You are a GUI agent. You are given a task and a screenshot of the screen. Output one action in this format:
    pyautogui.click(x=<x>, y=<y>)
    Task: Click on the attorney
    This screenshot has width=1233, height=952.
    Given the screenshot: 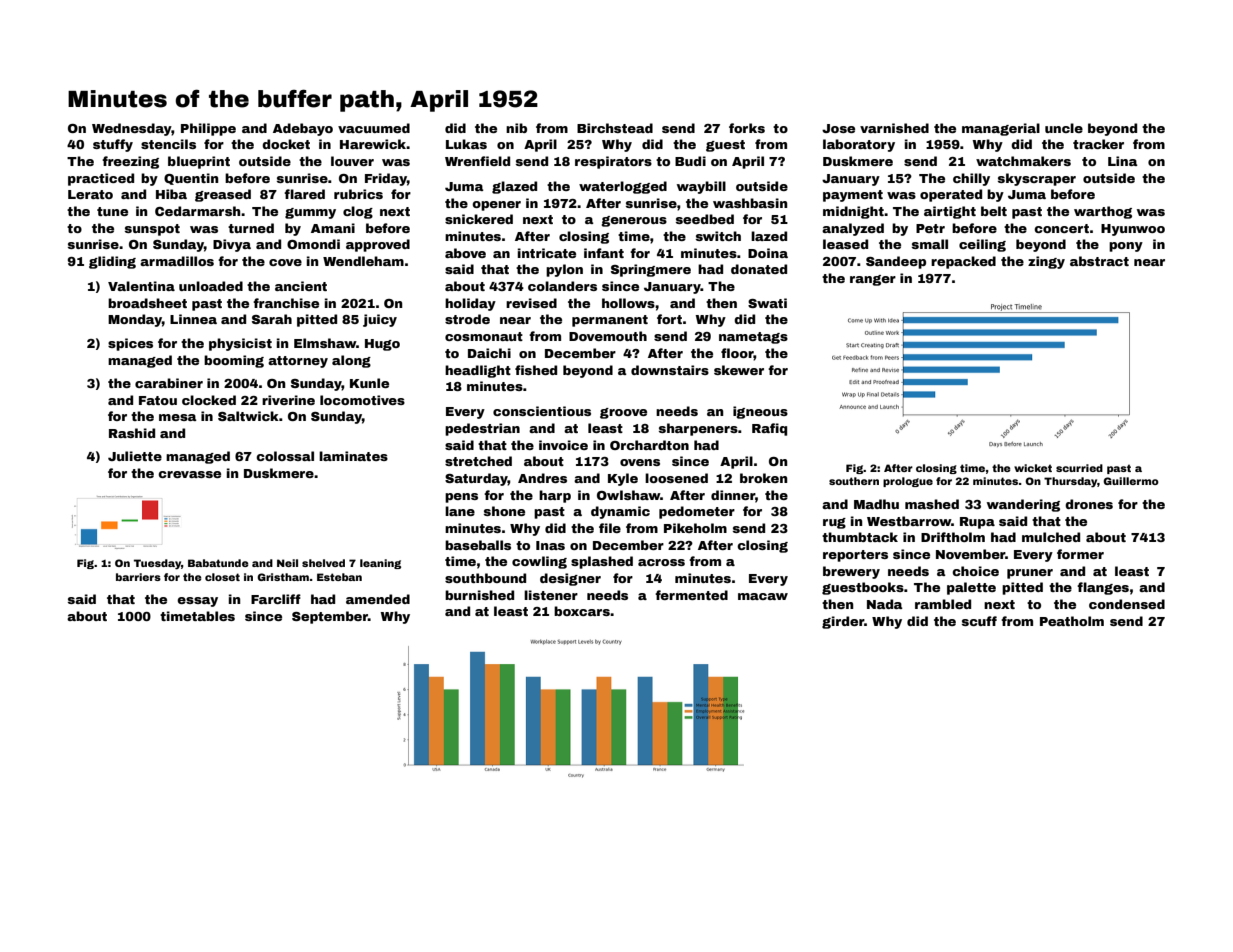 What is the action you would take?
    pyautogui.click(x=298, y=362)
